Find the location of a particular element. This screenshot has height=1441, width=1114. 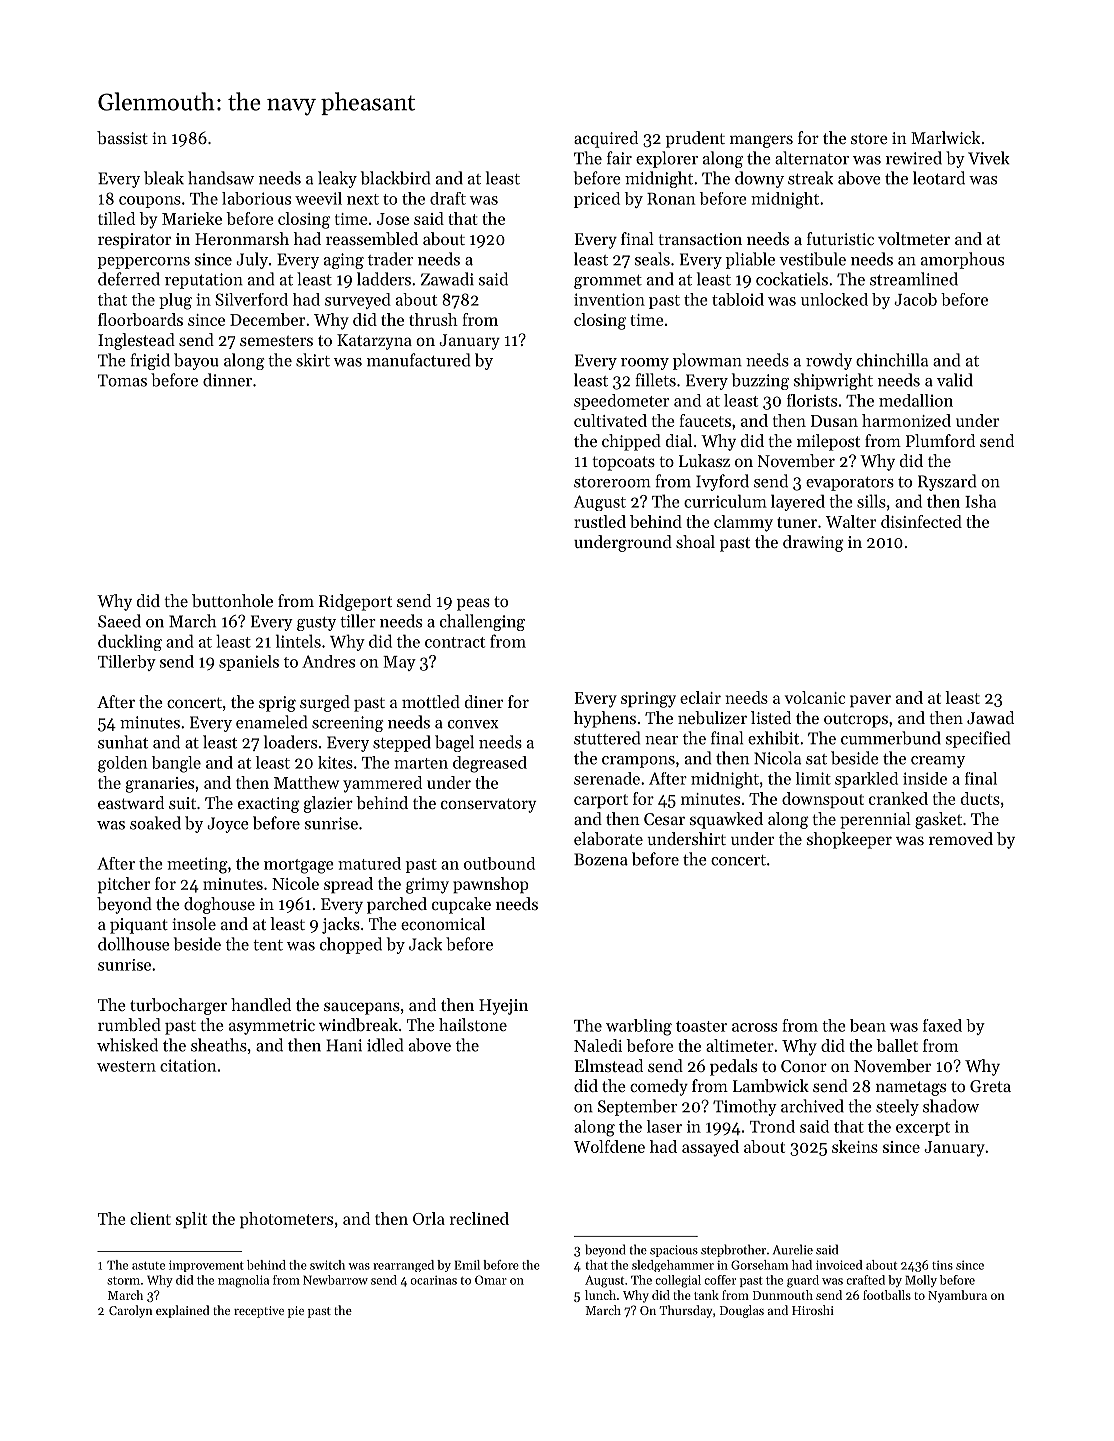

western is located at coordinates (126, 1066).
